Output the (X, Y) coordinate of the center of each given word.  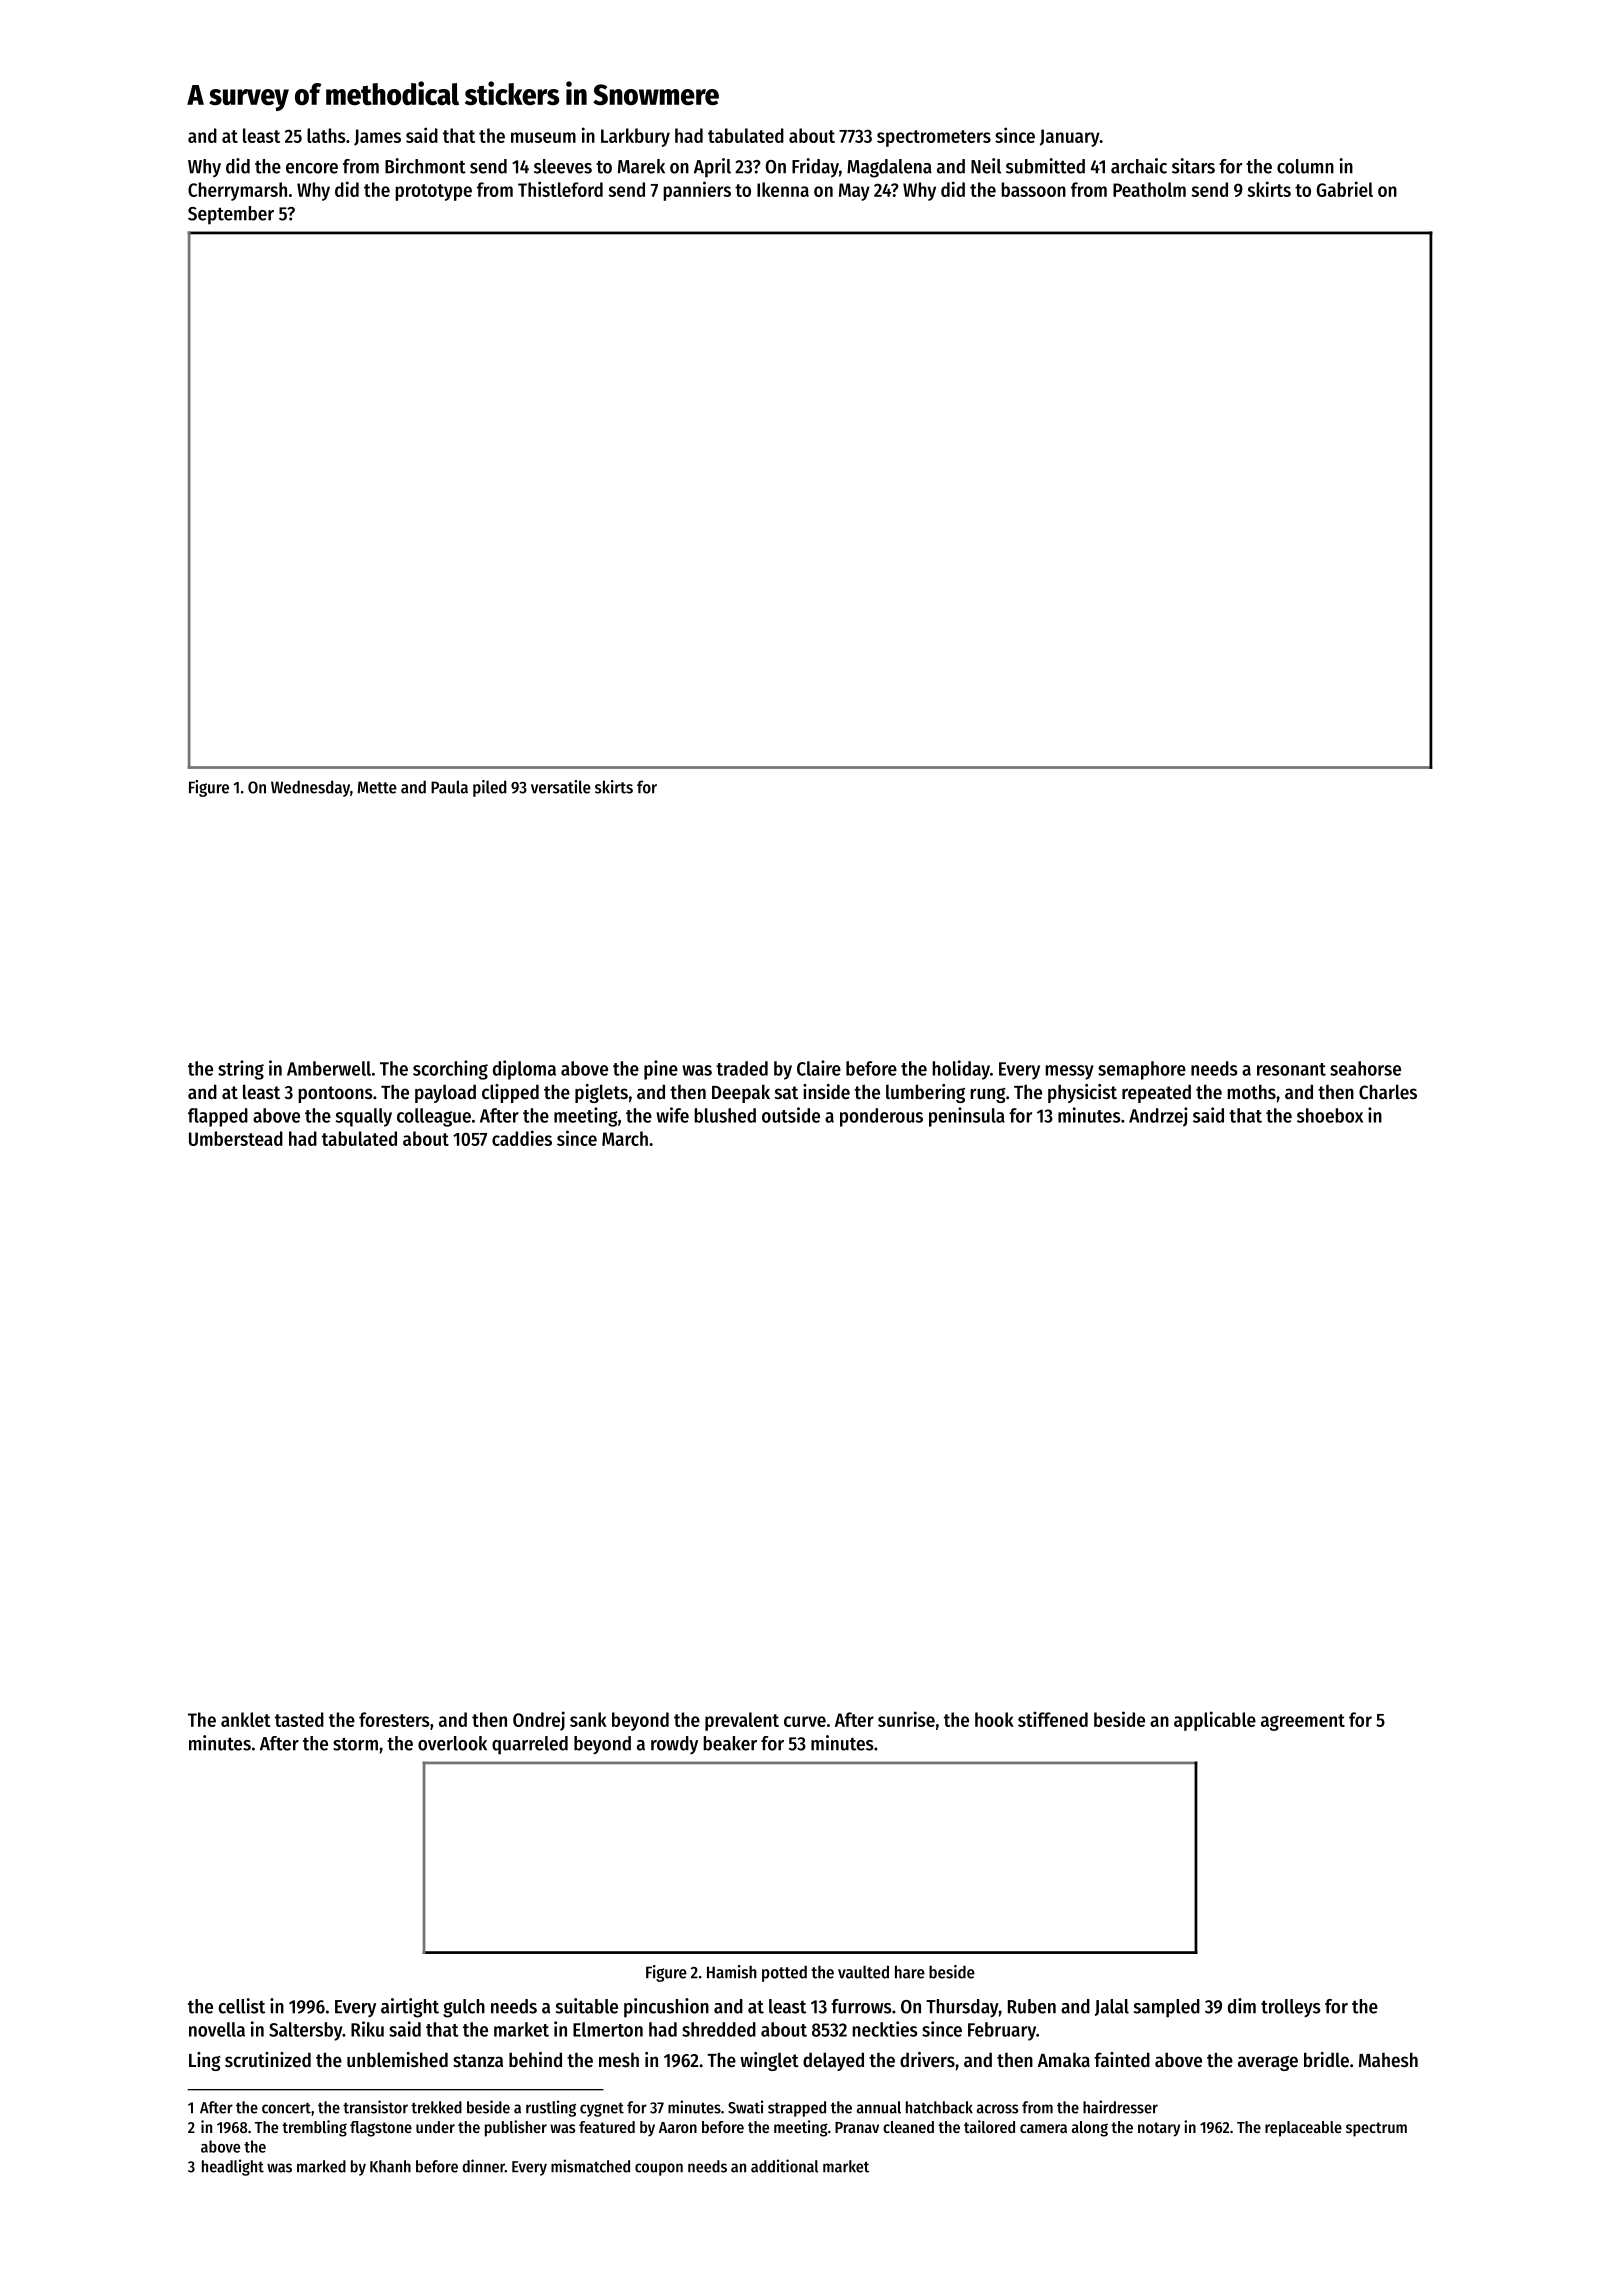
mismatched (590, 2166)
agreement (1303, 1722)
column (1305, 166)
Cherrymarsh (237, 191)
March (625, 1138)
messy (1069, 1072)
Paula (449, 787)
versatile (561, 787)
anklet (246, 1719)
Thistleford (560, 189)
